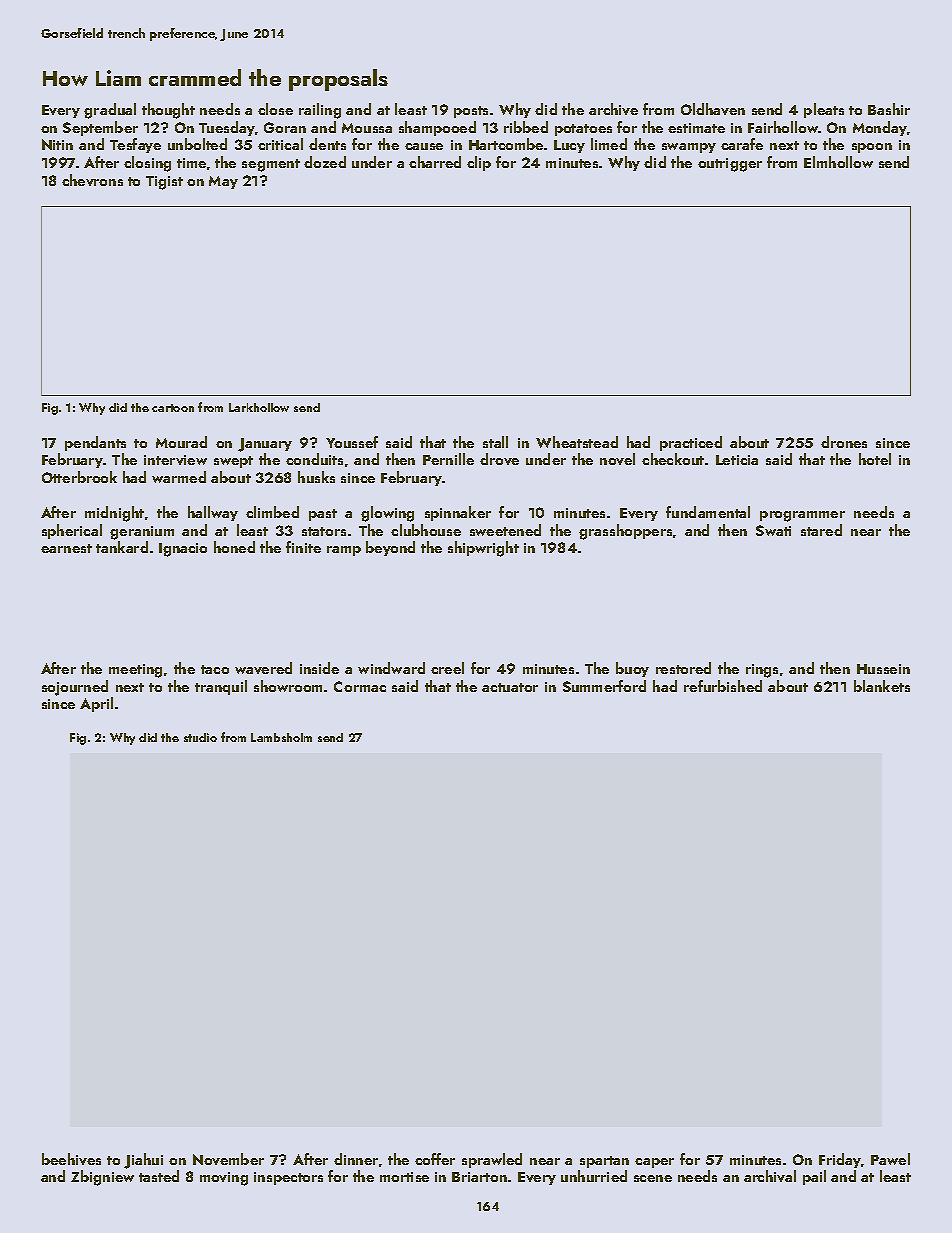 The width and height of the screenshot is (952, 1233). Describe the element at coordinates (352, 442) in the screenshot. I see `Youssef` at that location.
